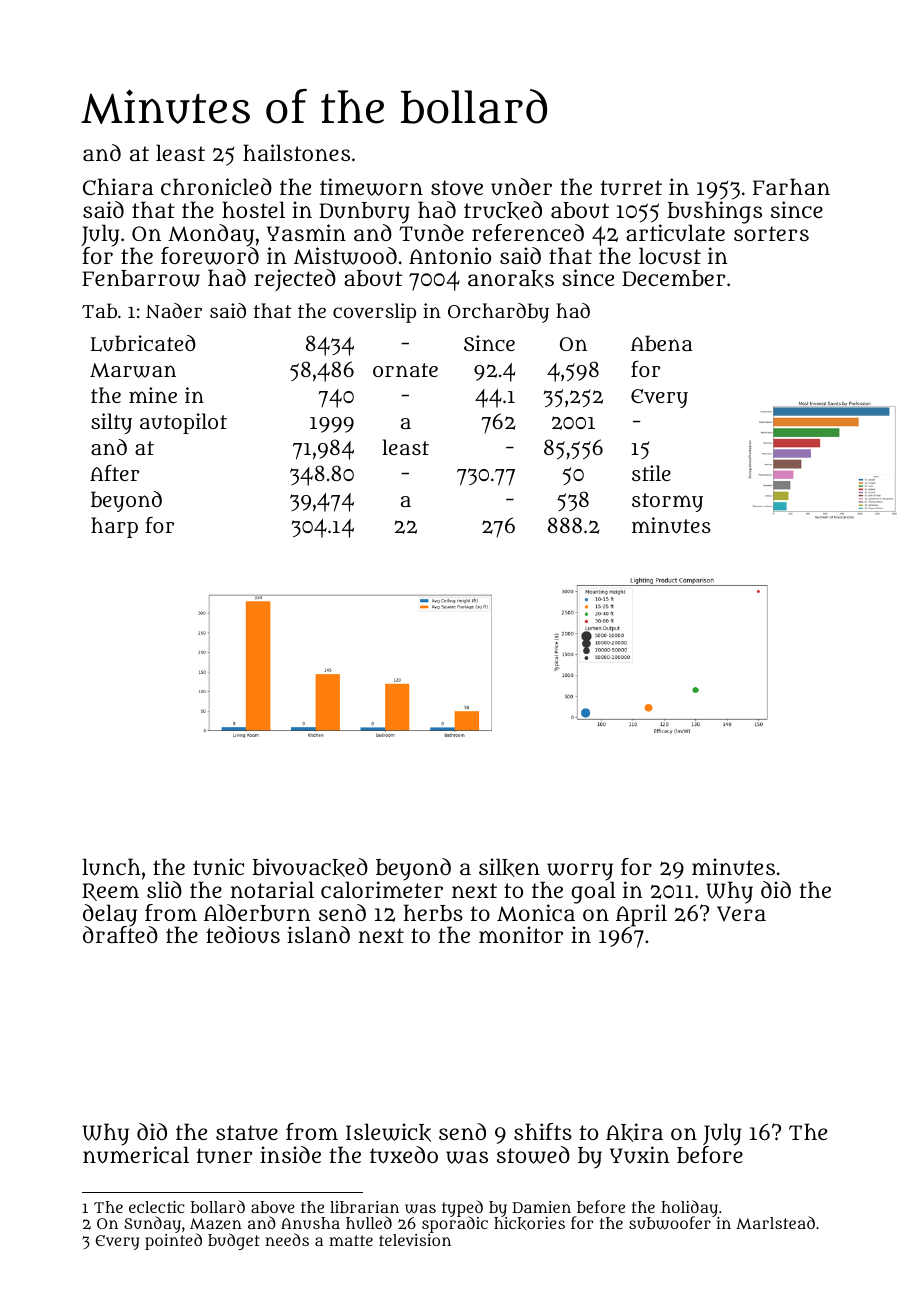  Describe the element at coordinates (351, 1240) in the image. I see `matte` at that location.
